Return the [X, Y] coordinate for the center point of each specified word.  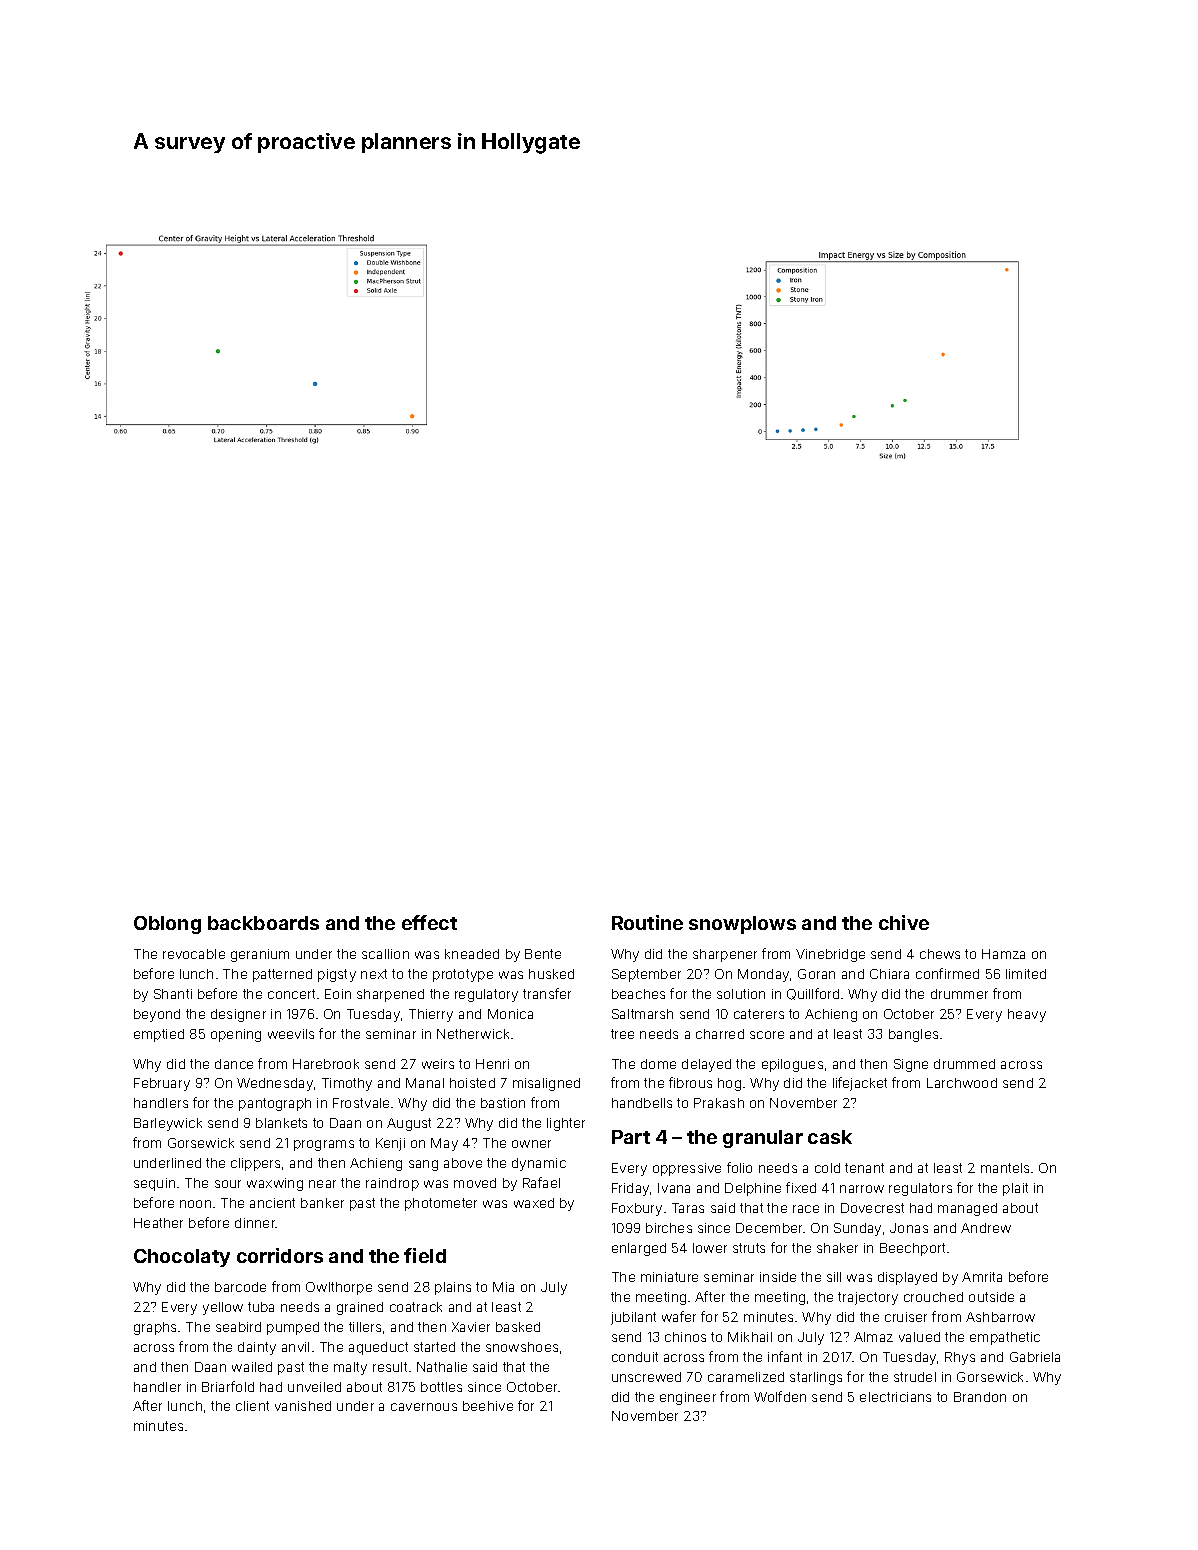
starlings [816, 1378]
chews [940, 954]
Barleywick [168, 1124]
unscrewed [646, 1377]
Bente [543, 954]
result [390, 1367]
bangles [913, 1035]
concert [291, 994]
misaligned [546, 1084]
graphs [155, 1328]
